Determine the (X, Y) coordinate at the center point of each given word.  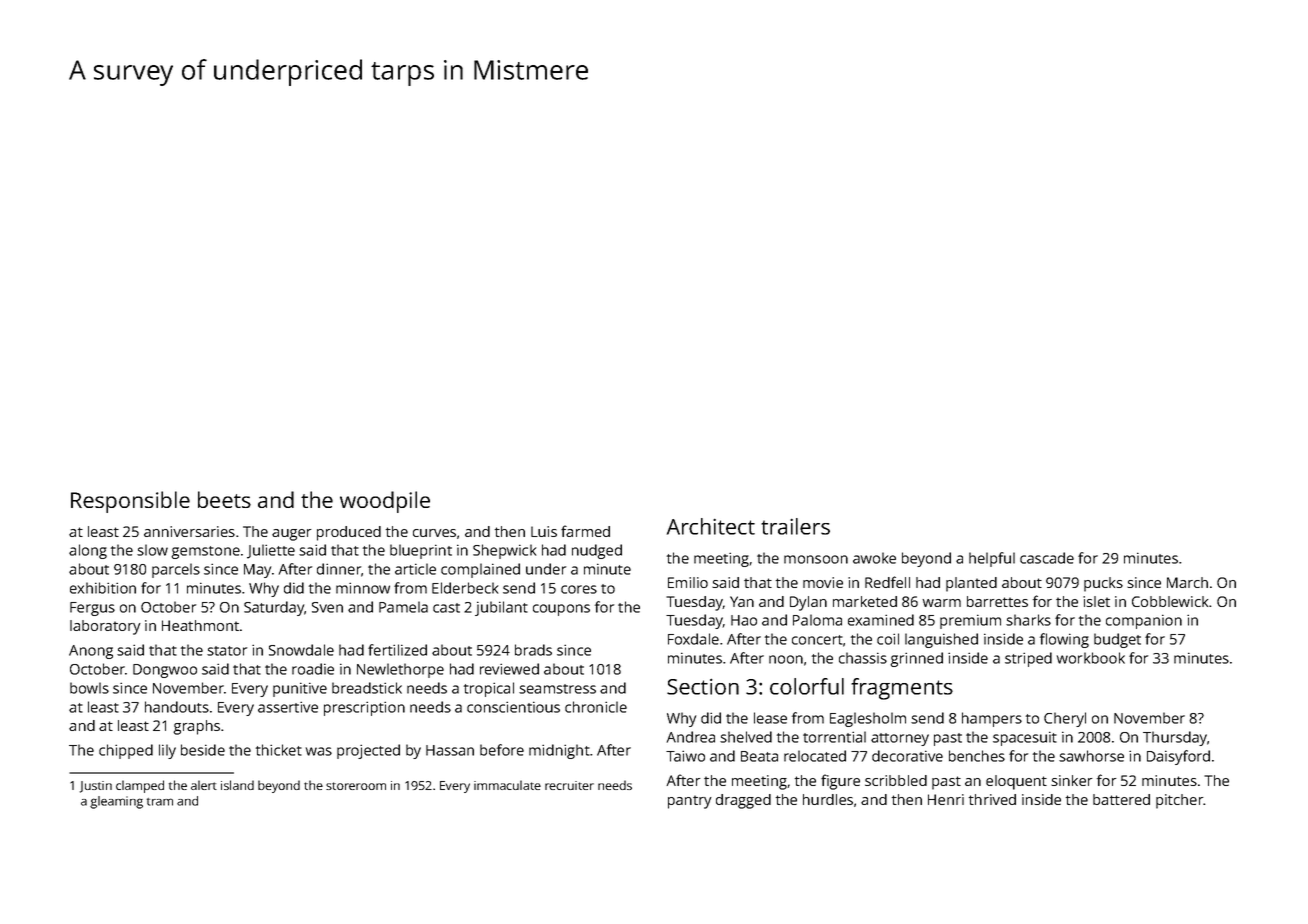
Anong (91, 652)
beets (224, 499)
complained (480, 570)
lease (770, 718)
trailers (795, 526)
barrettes (997, 601)
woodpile (385, 502)
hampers (992, 719)
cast (446, 608)
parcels (176, 570)
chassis (863, 658)
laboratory (105, 627)
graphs (196, 727)
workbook (1091, 658)
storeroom (356, 786)
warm (941, 603)
